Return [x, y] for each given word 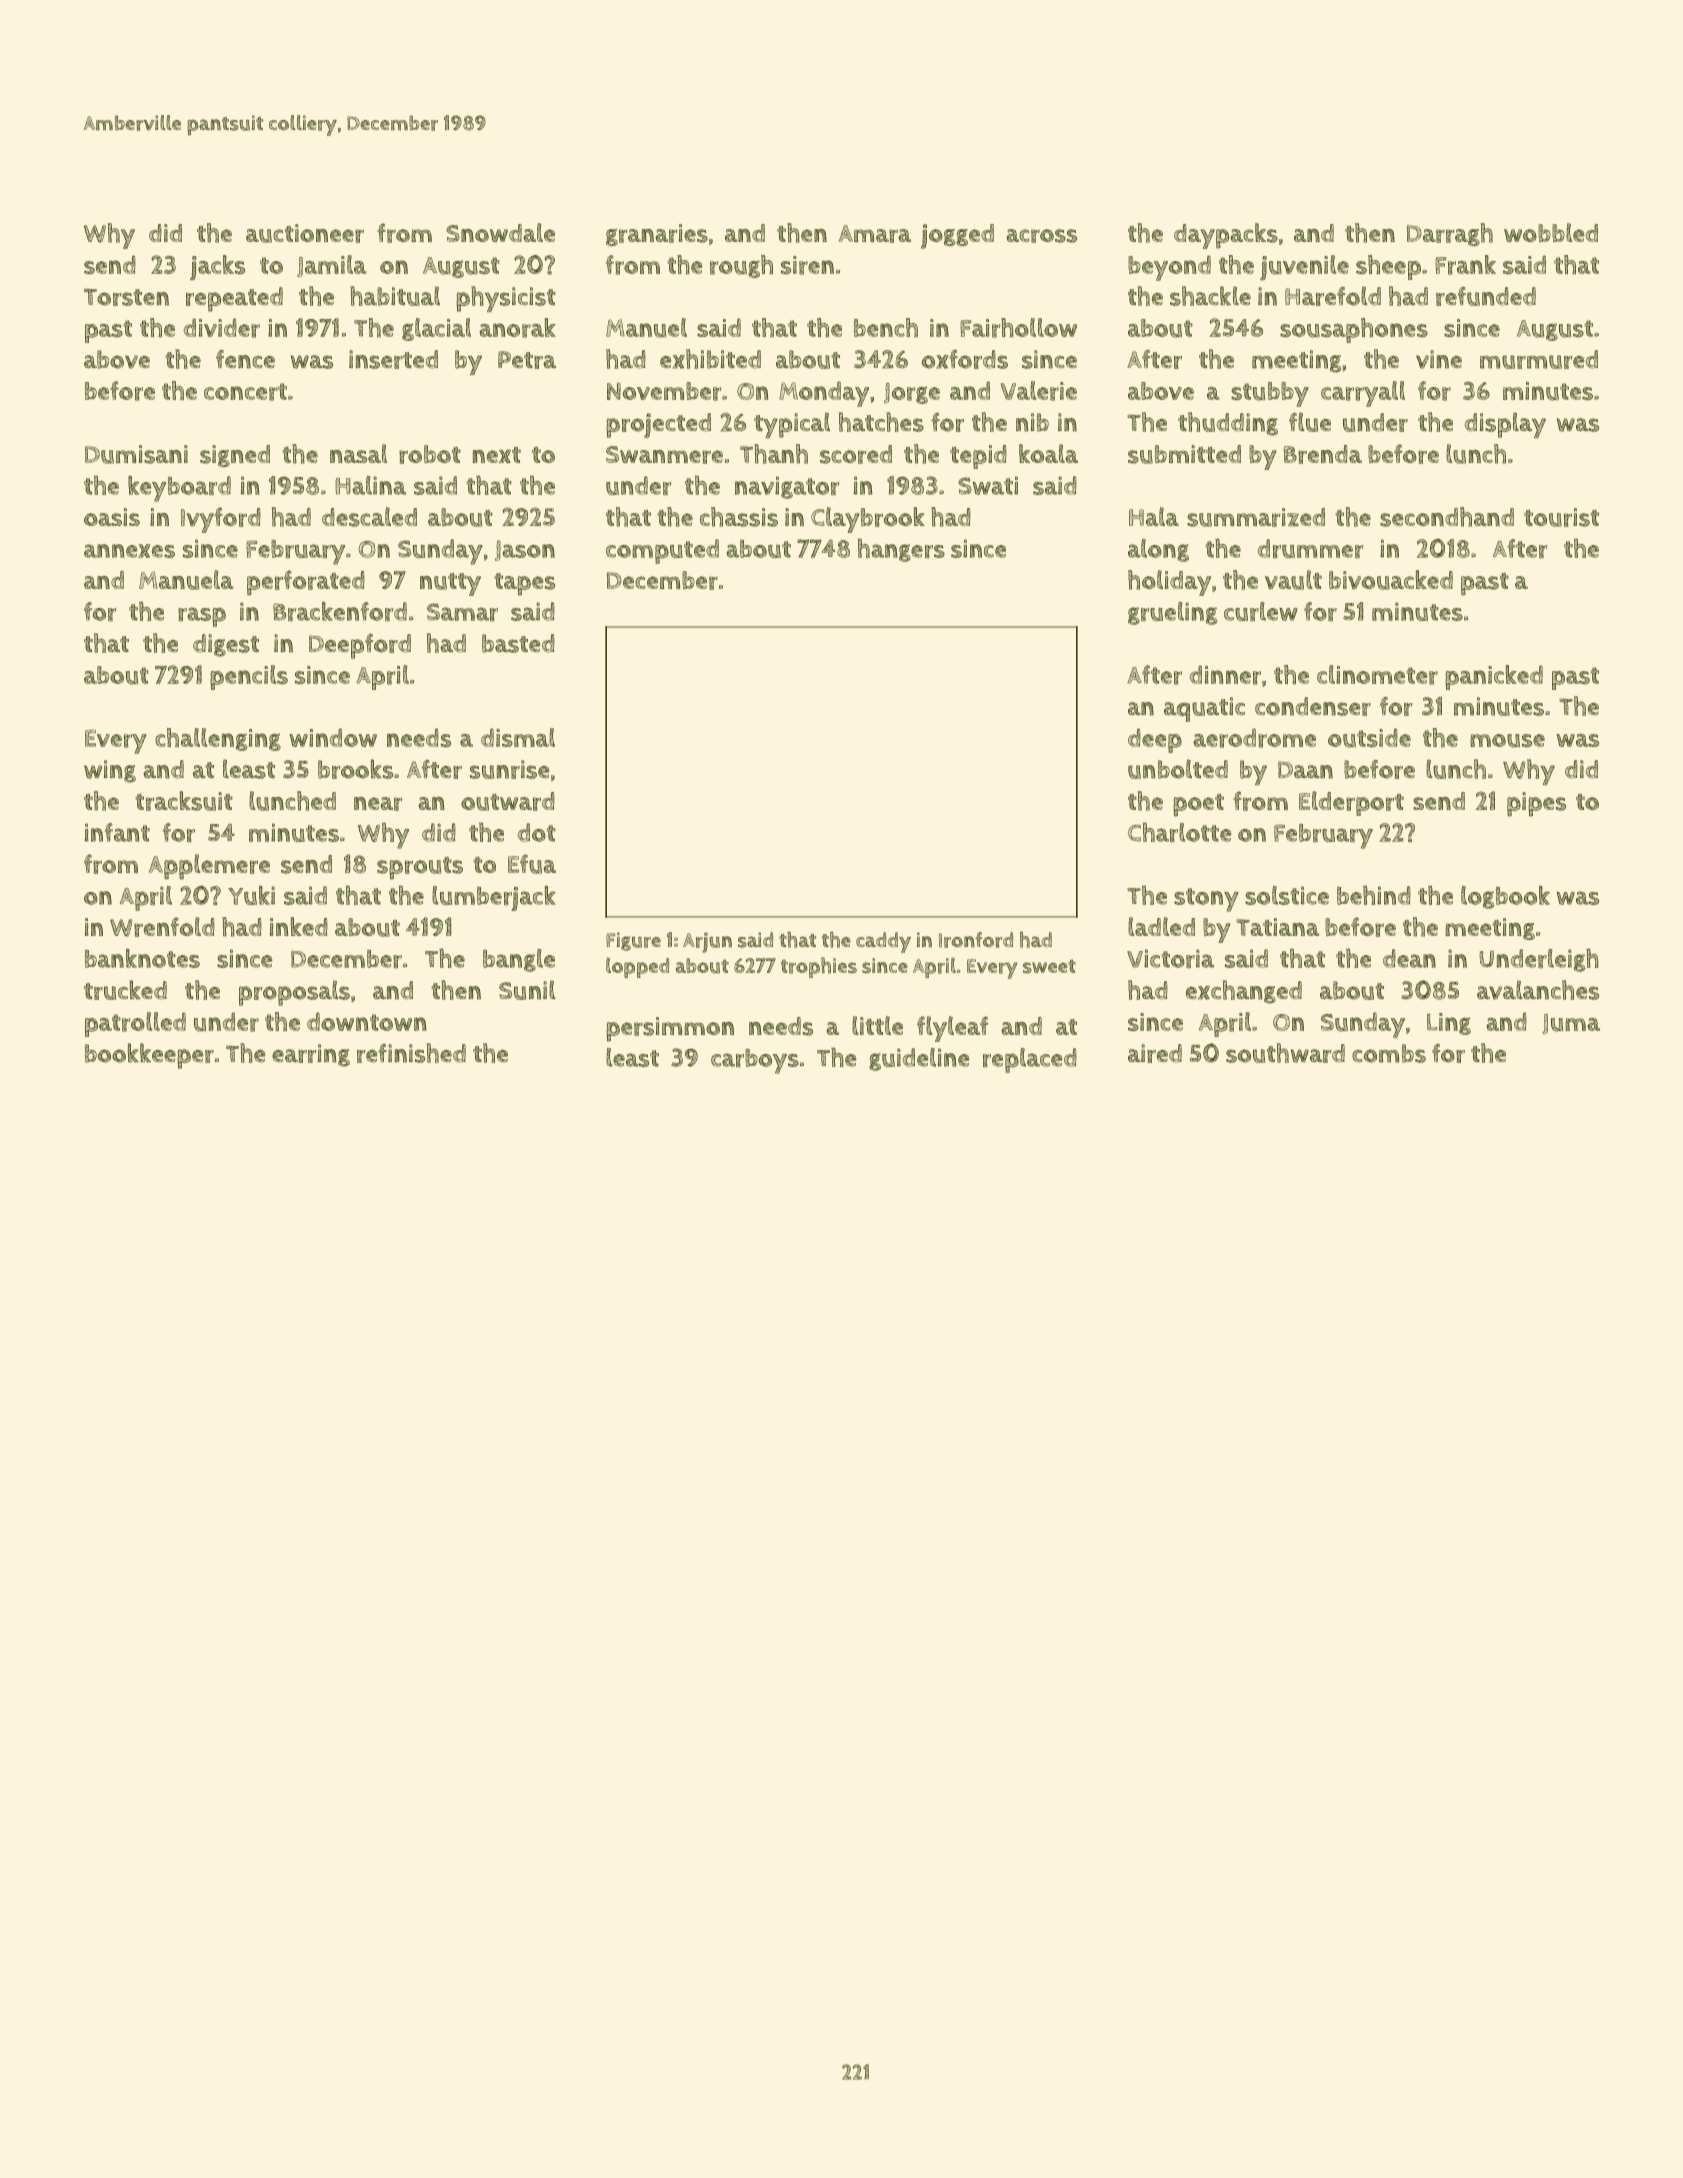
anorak [517, 328]
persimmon [670, 1029]
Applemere [209, 867]
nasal [358, 453]
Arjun [707, 942]
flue [1310, 422]
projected [658, 425]
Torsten [126, 297]
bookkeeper [149, 1056]
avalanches [1538, 990]
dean [1409, 958]
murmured [1539, 359]
